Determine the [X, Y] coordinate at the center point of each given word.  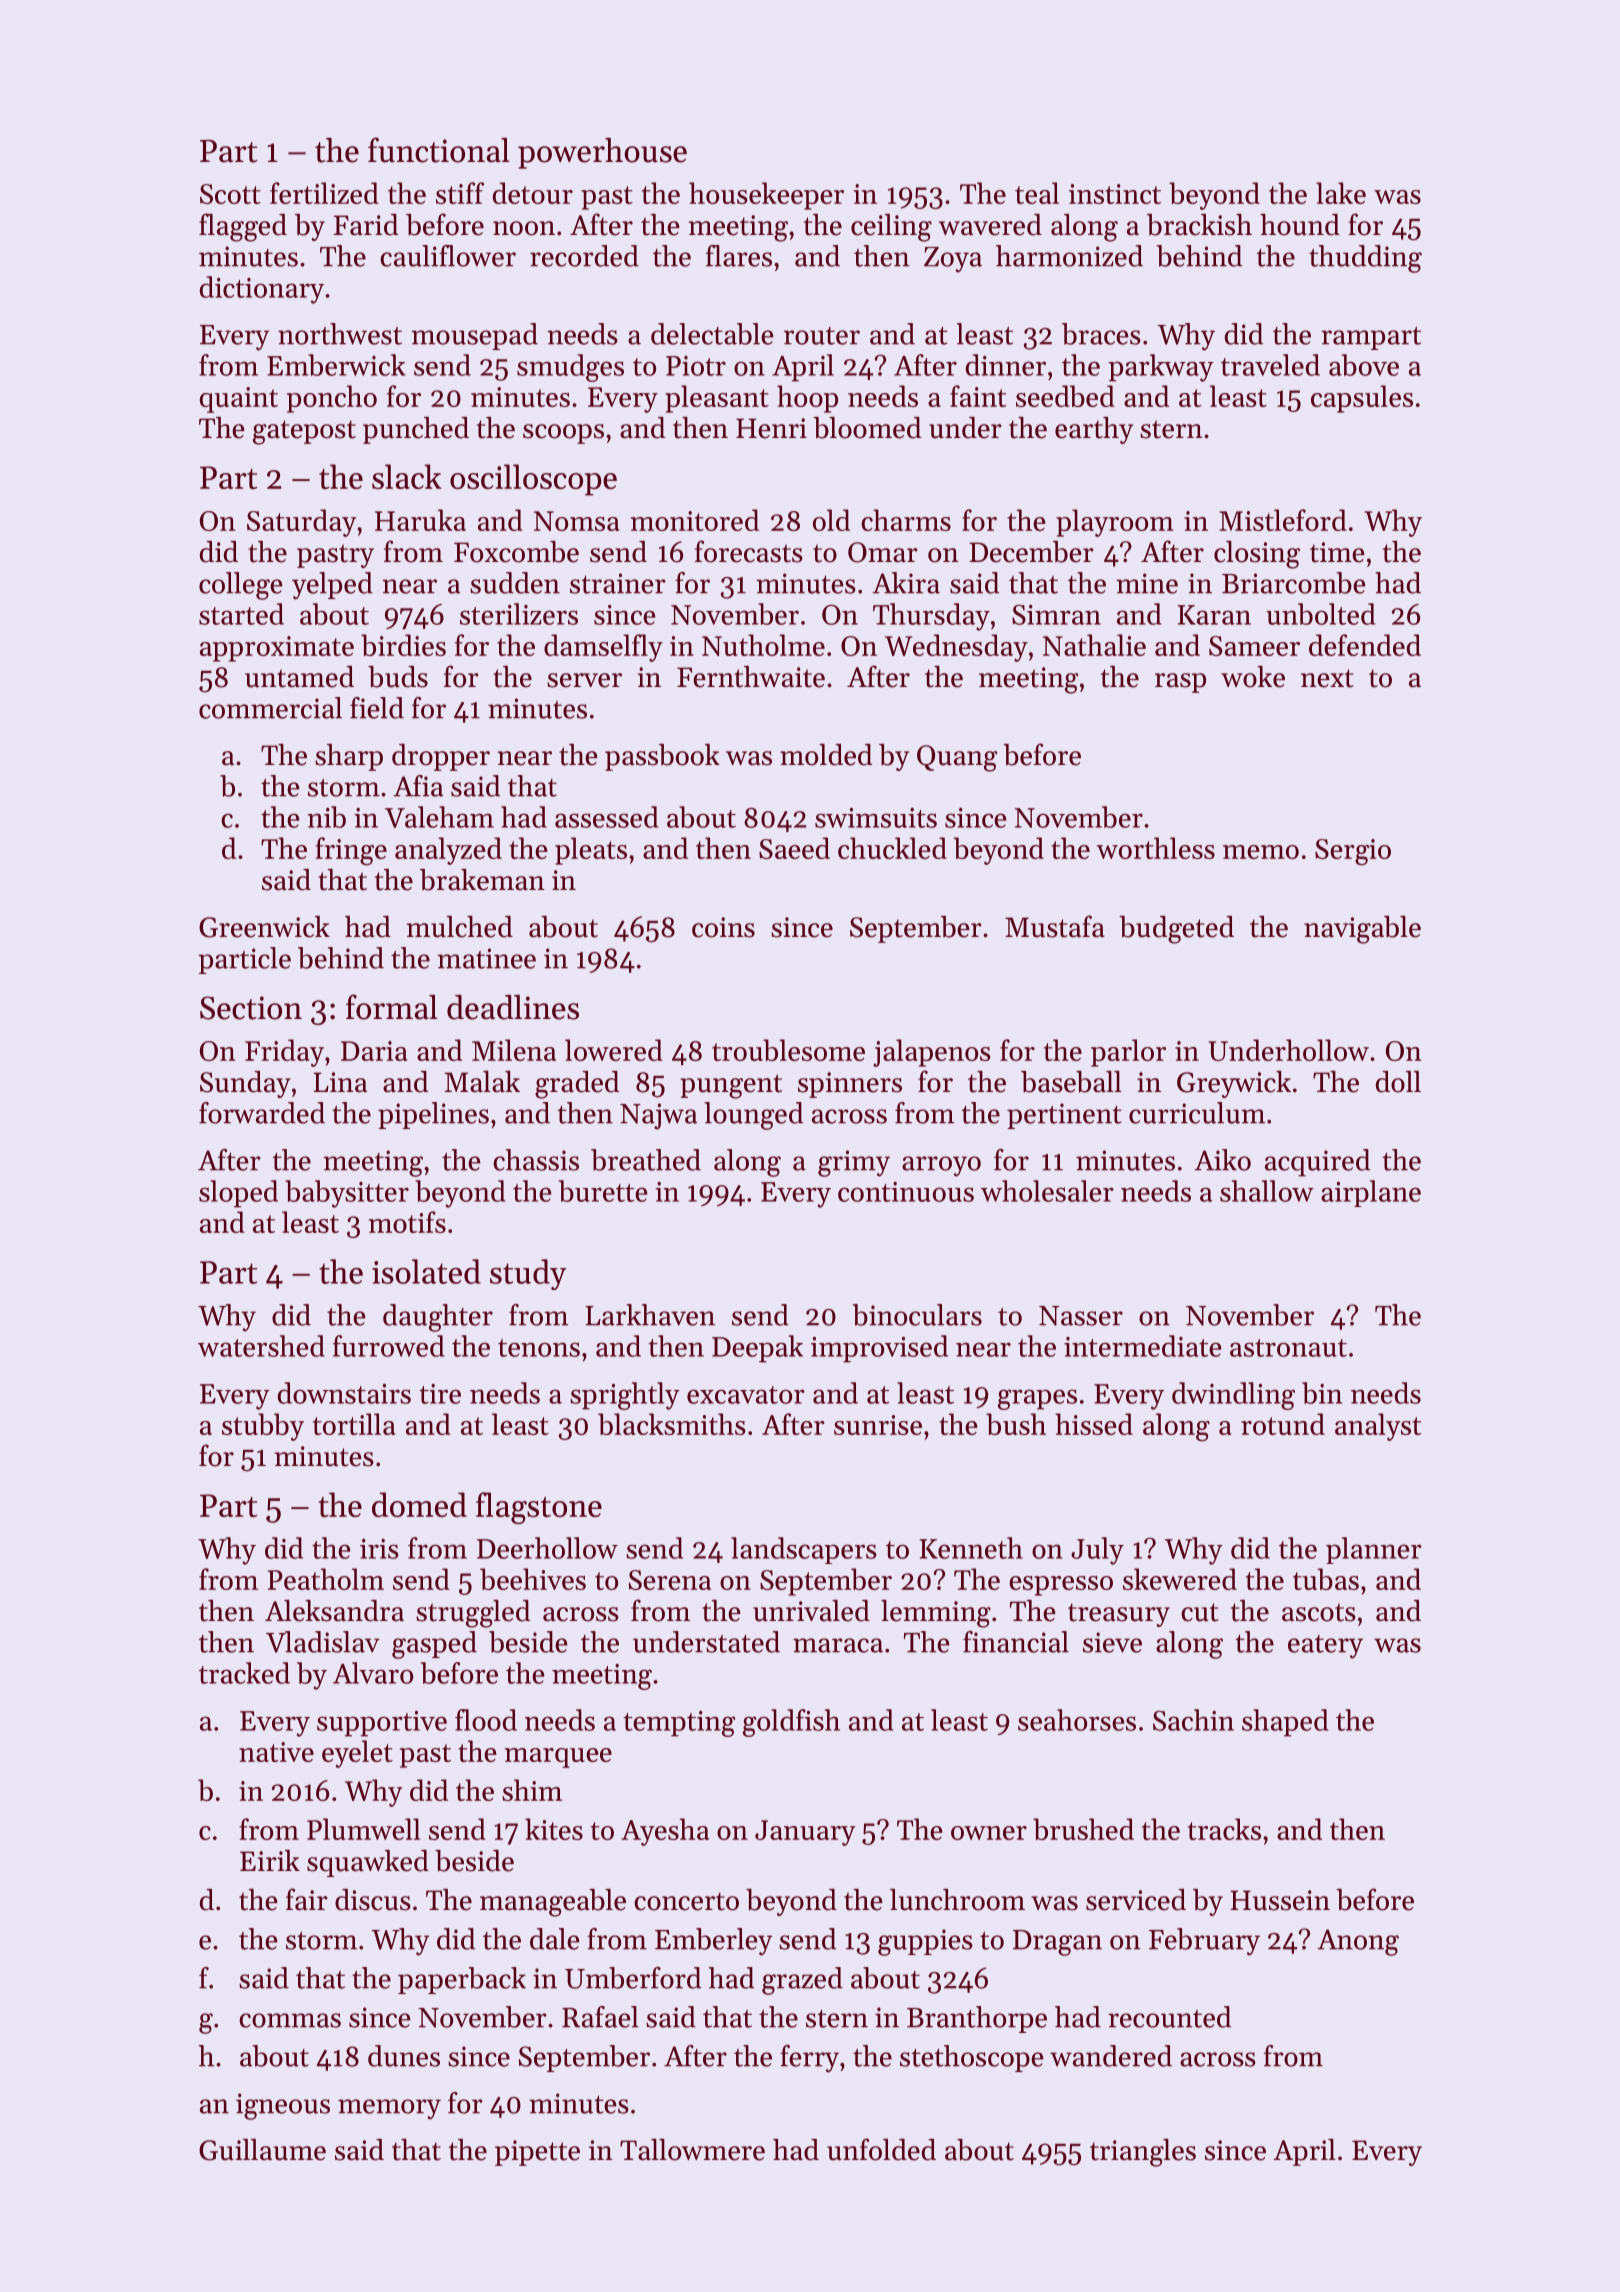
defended [1365, 645]
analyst [1378, 1427]
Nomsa [577, 521]
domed [419, 1504]
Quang [957, 758]
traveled [1270, 365]
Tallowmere [692, 2150]
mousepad [474, 336]
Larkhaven [650, 1315]
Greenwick [264, 927]
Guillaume [262, 2150]
